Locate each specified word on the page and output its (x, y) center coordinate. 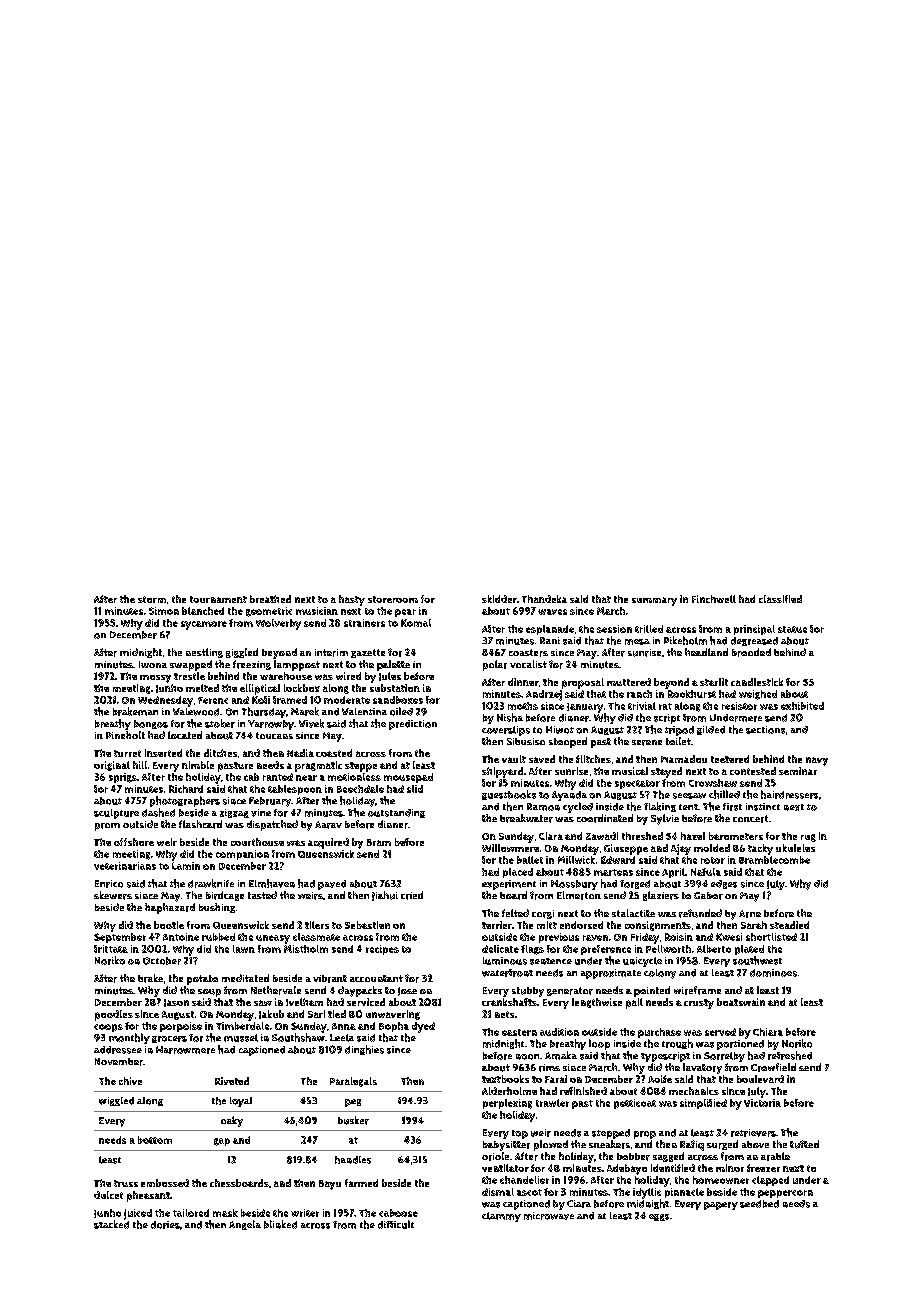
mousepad (408, 778)
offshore (134, 842)
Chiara (768, 1032)
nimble (198, 765)
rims (549, 1068)
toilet (678, 741)
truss (126, 1183)
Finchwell (714, 599)
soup (209, 993)
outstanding (396, 813)
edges (724, 884)
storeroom (393, 599)
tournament (218, 599)
